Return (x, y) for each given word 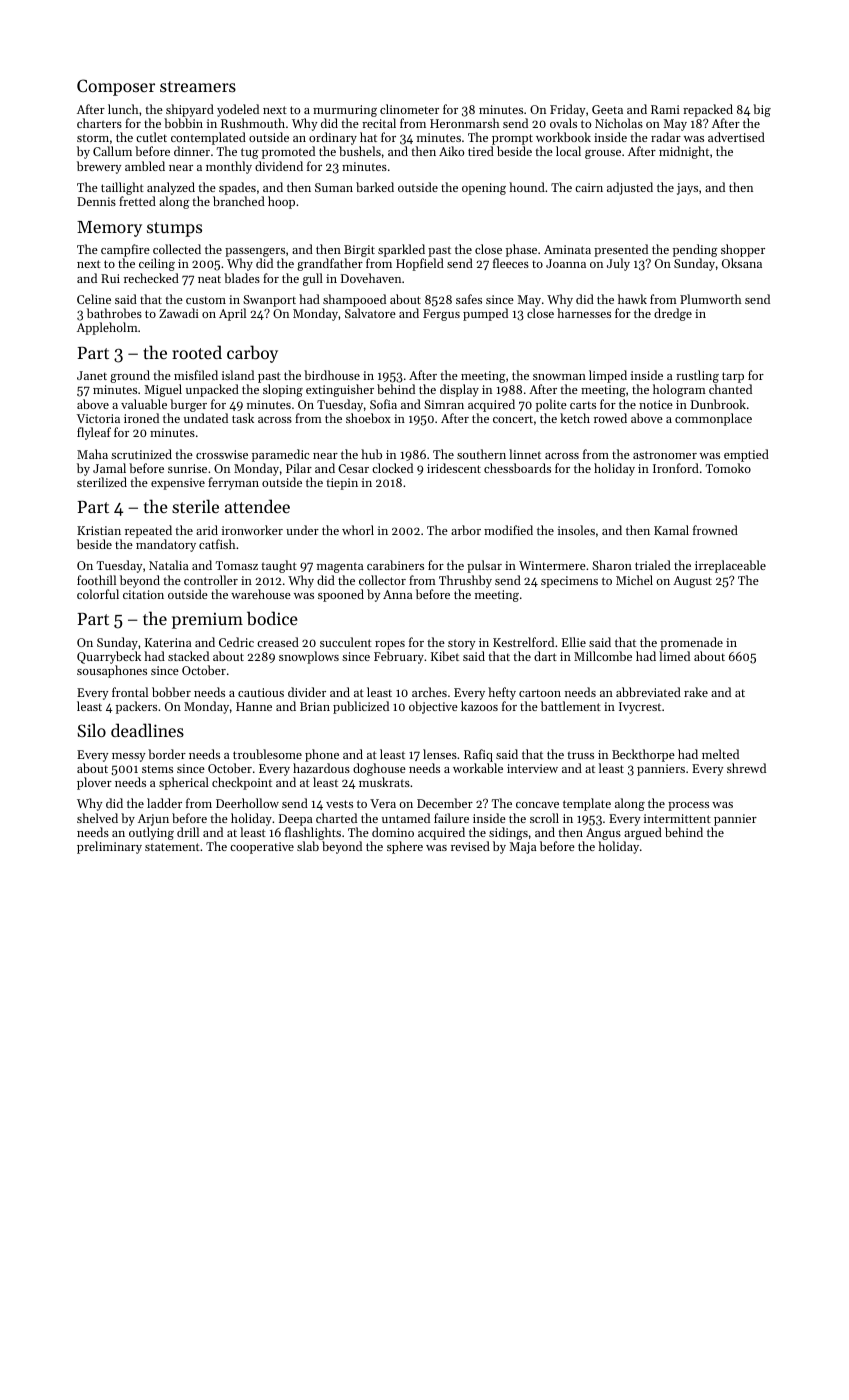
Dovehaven (371, 278)
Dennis (96, 201)
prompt (512, 139)
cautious (261, 692)
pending (695, 250)
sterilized (102, 482)
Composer (116, 87)
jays (687, 189)
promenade (691, 643)
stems (157, 769)
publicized (361, 707)
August (692, 582)
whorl (358, 530)
